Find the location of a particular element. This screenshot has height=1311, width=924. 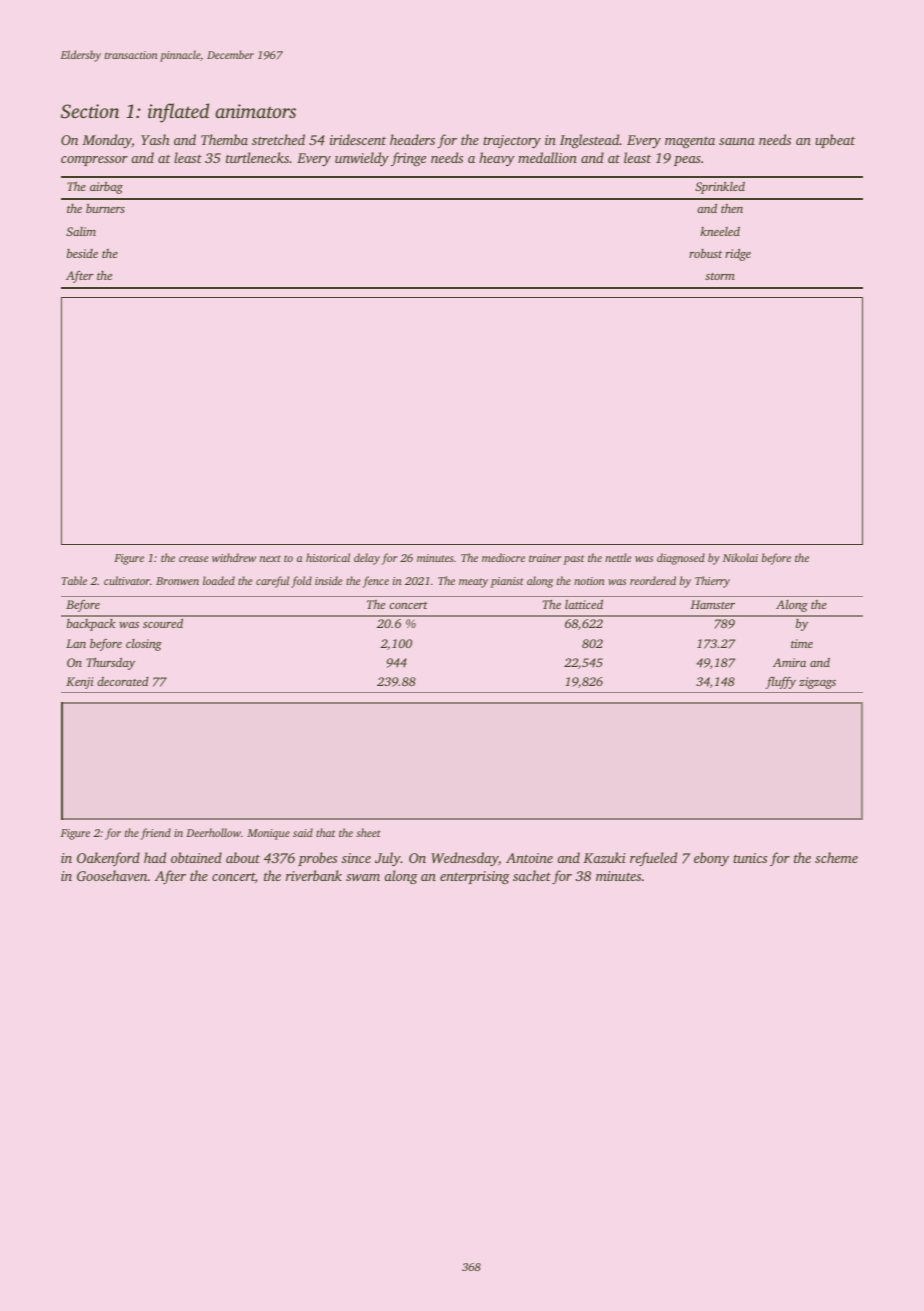

ridge is located at coordinates (738, 255).
